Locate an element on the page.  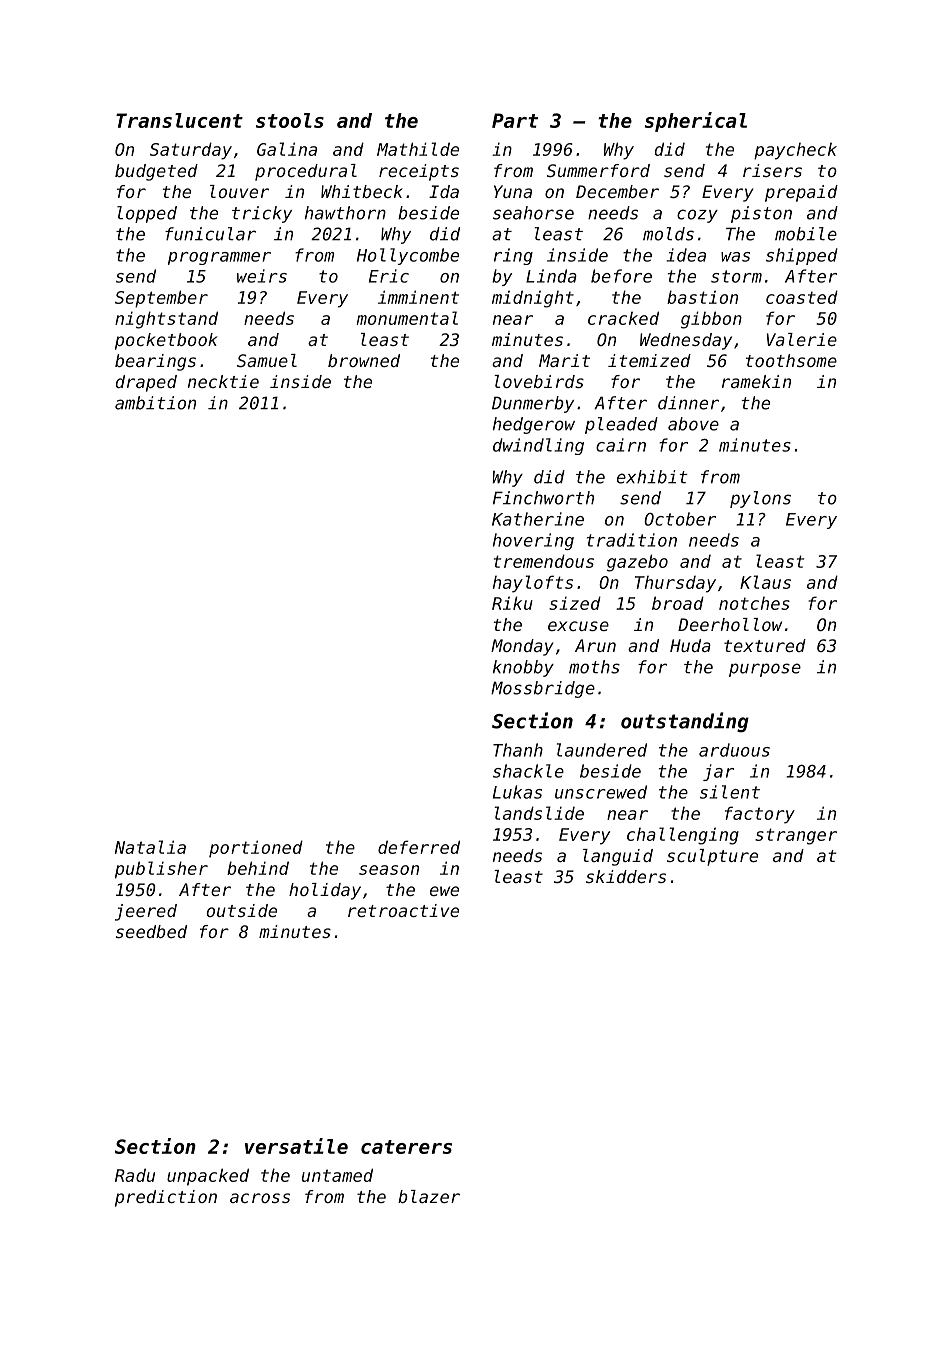
pocketbook is located at coordinates (166, 341).
